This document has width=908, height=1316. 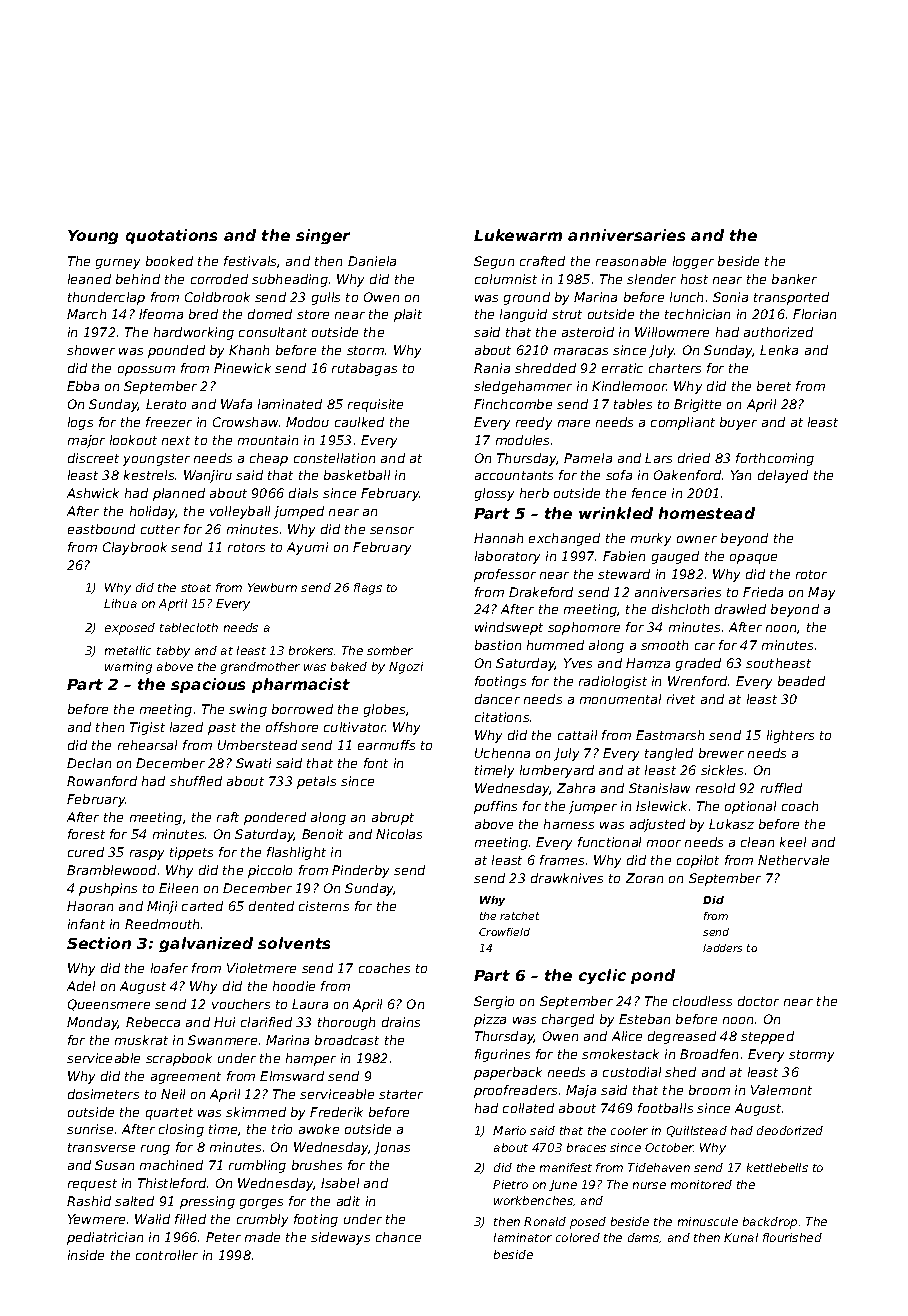 What do you see at coordinates (86, 1255) in the document?
I see `inside` at bounding box center [86, 1255].
